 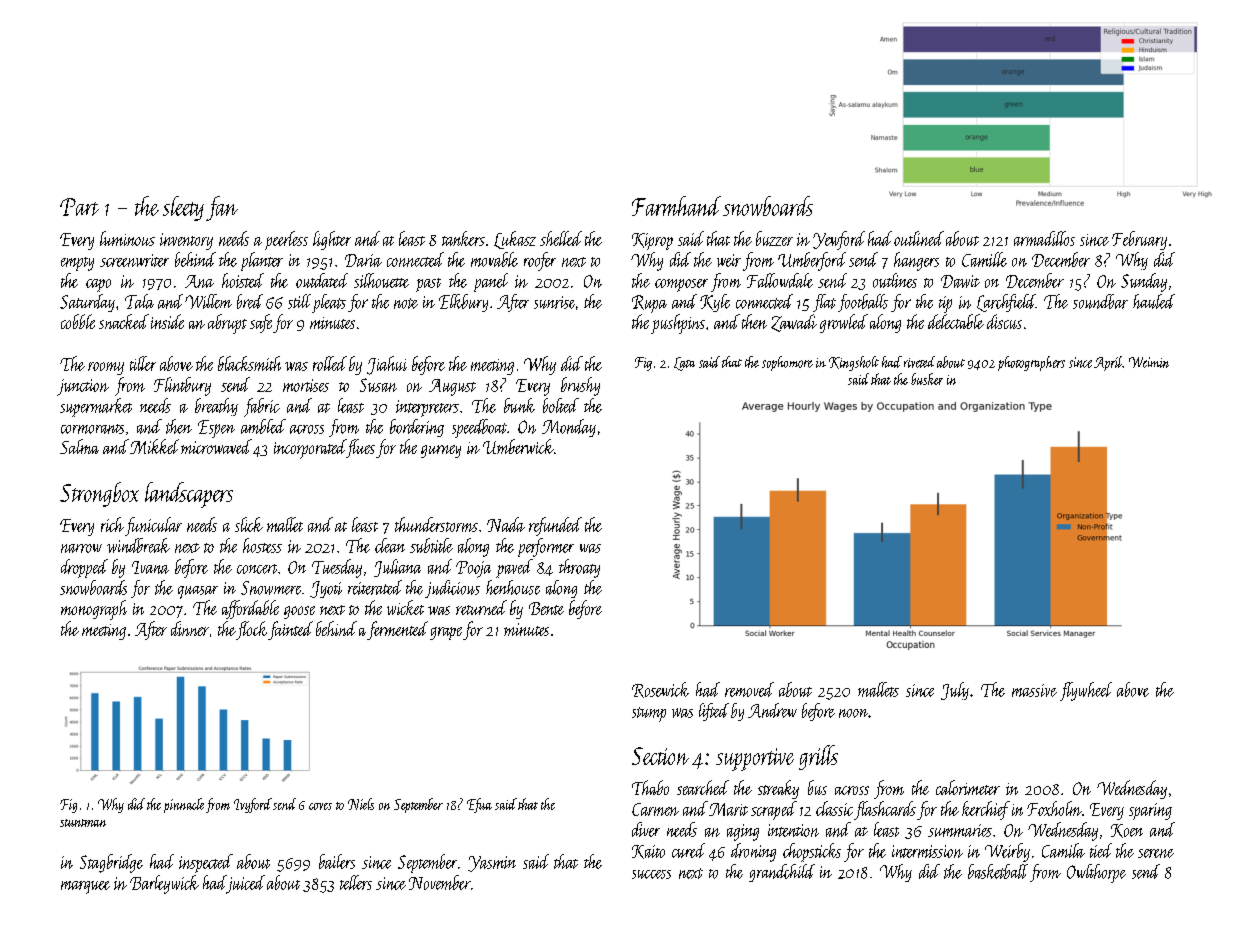 What do you see at coordinates (919, 238) in the screenshot?
I see `outlined` at bounding box center [919, 238].
